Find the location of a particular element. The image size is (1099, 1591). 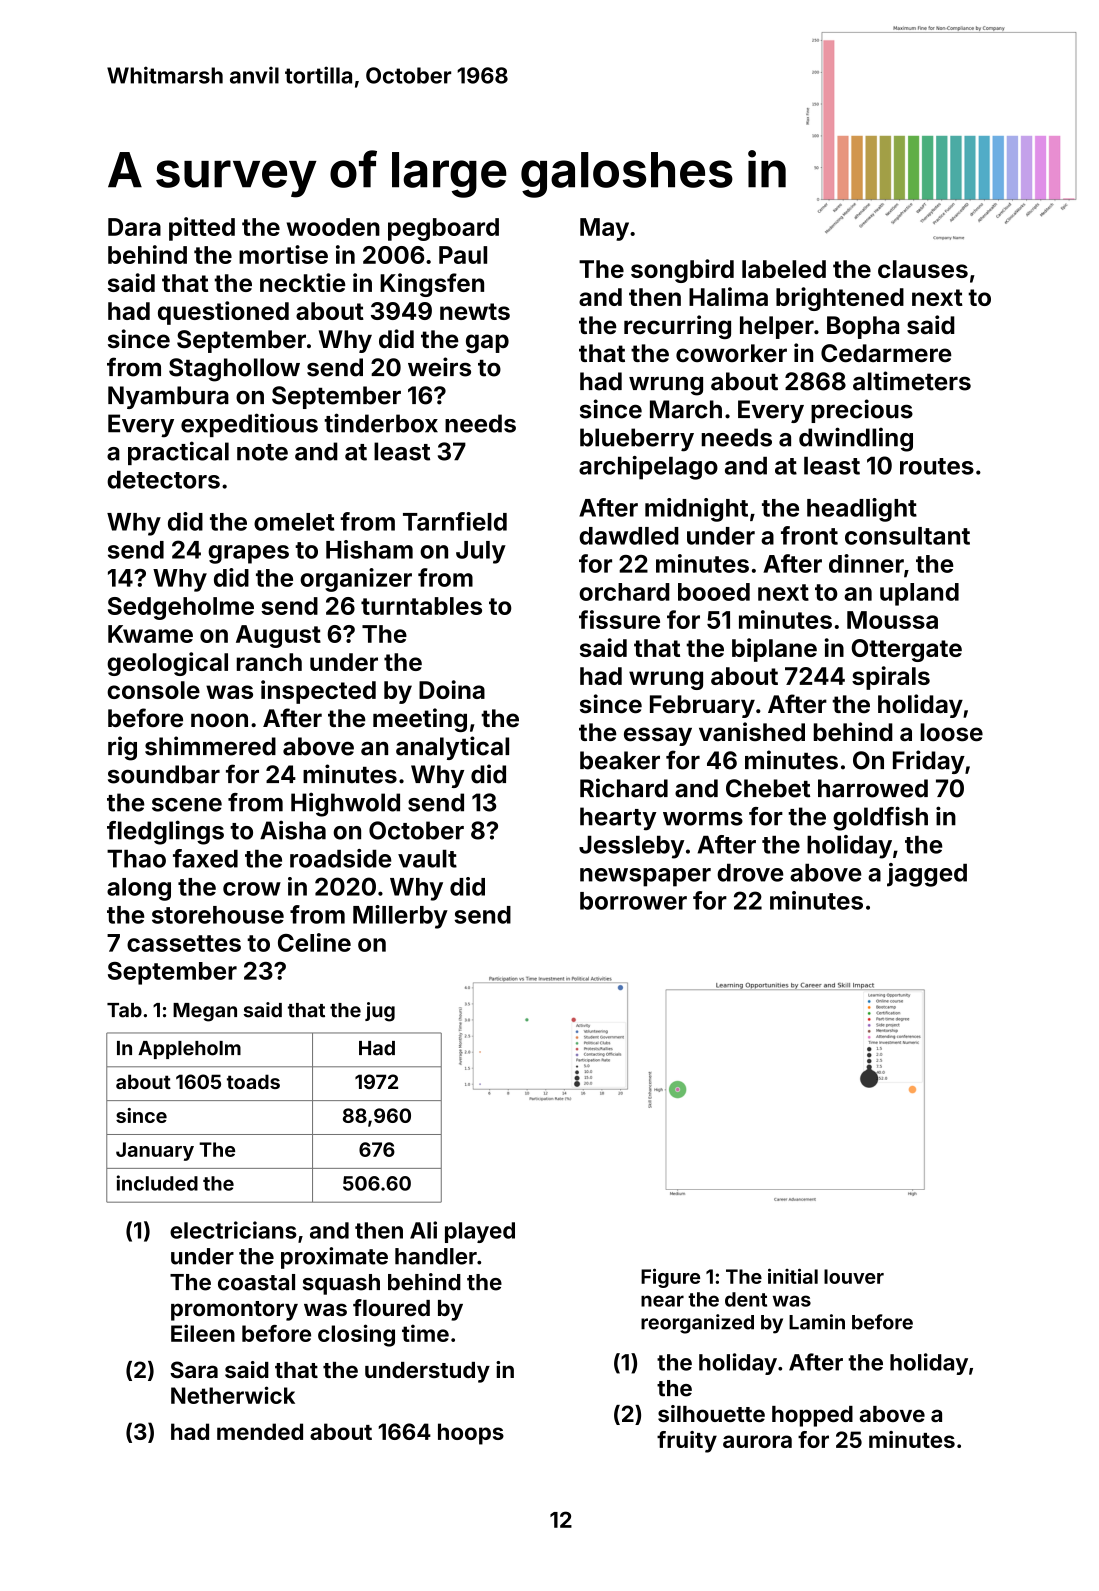

biplane is located at coordinates (774, 650).
